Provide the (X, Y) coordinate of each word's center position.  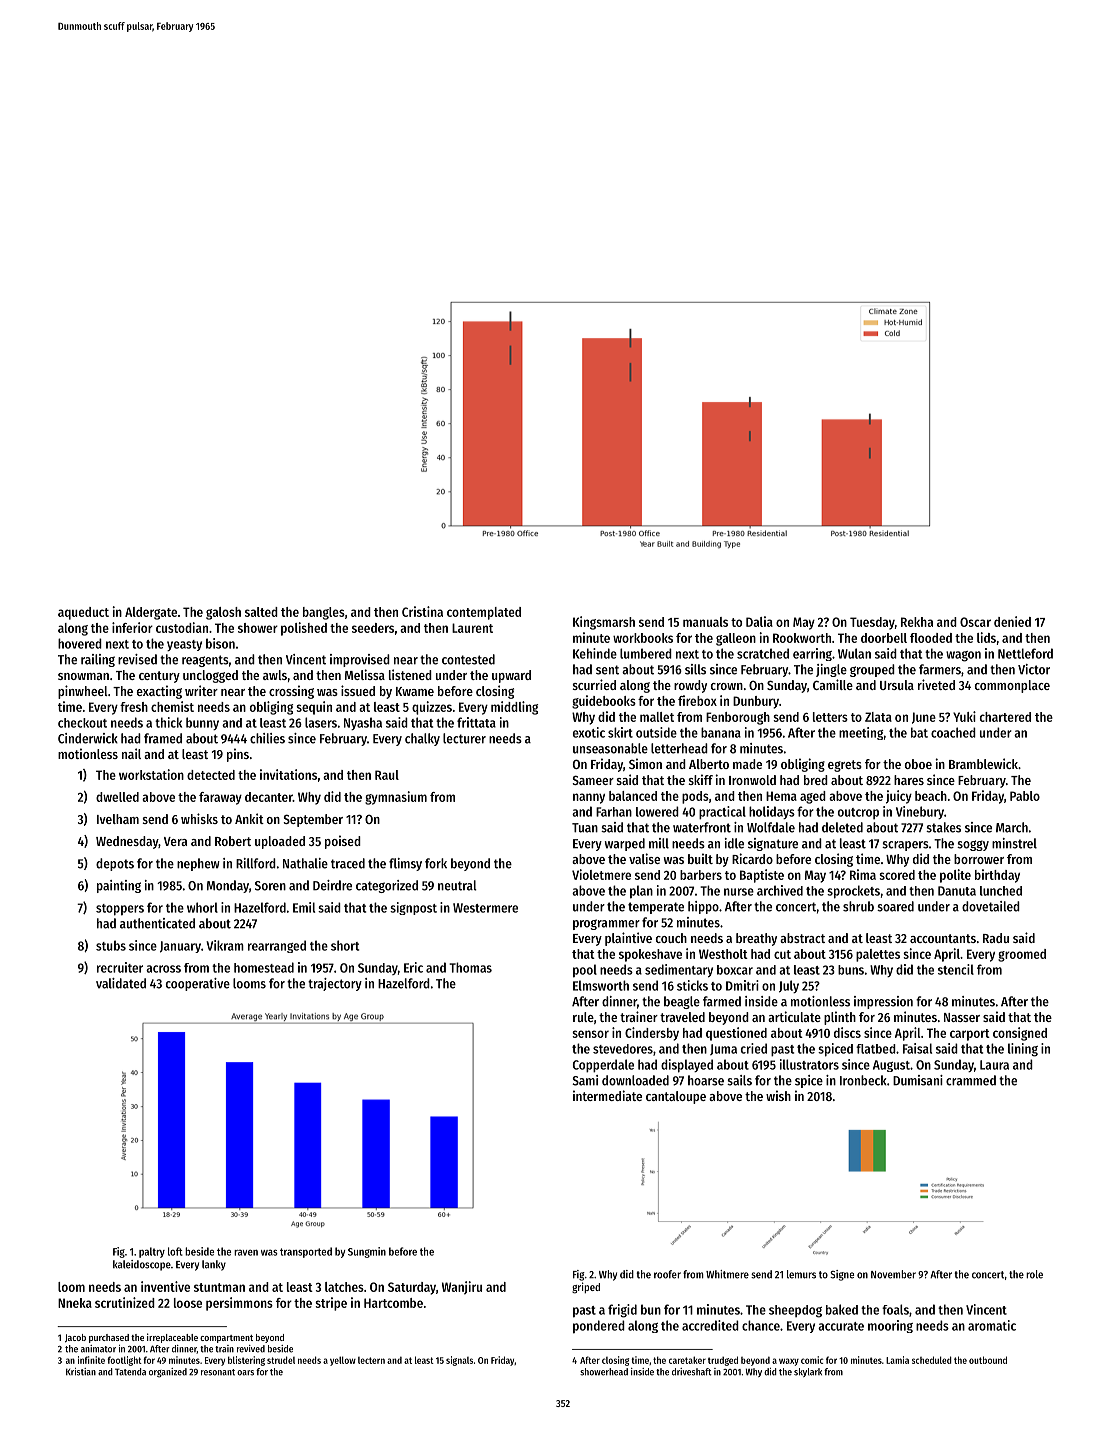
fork (436, 863)
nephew (198, 864)
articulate (794, 1016)
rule (583, 1017)
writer (201, 690)
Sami (585, 1080)
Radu (996, 938)
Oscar (975, 622)
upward (511, 676)
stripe (331, 1304)
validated (121, 983)
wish (778, 1095)
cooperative (198, 984)
